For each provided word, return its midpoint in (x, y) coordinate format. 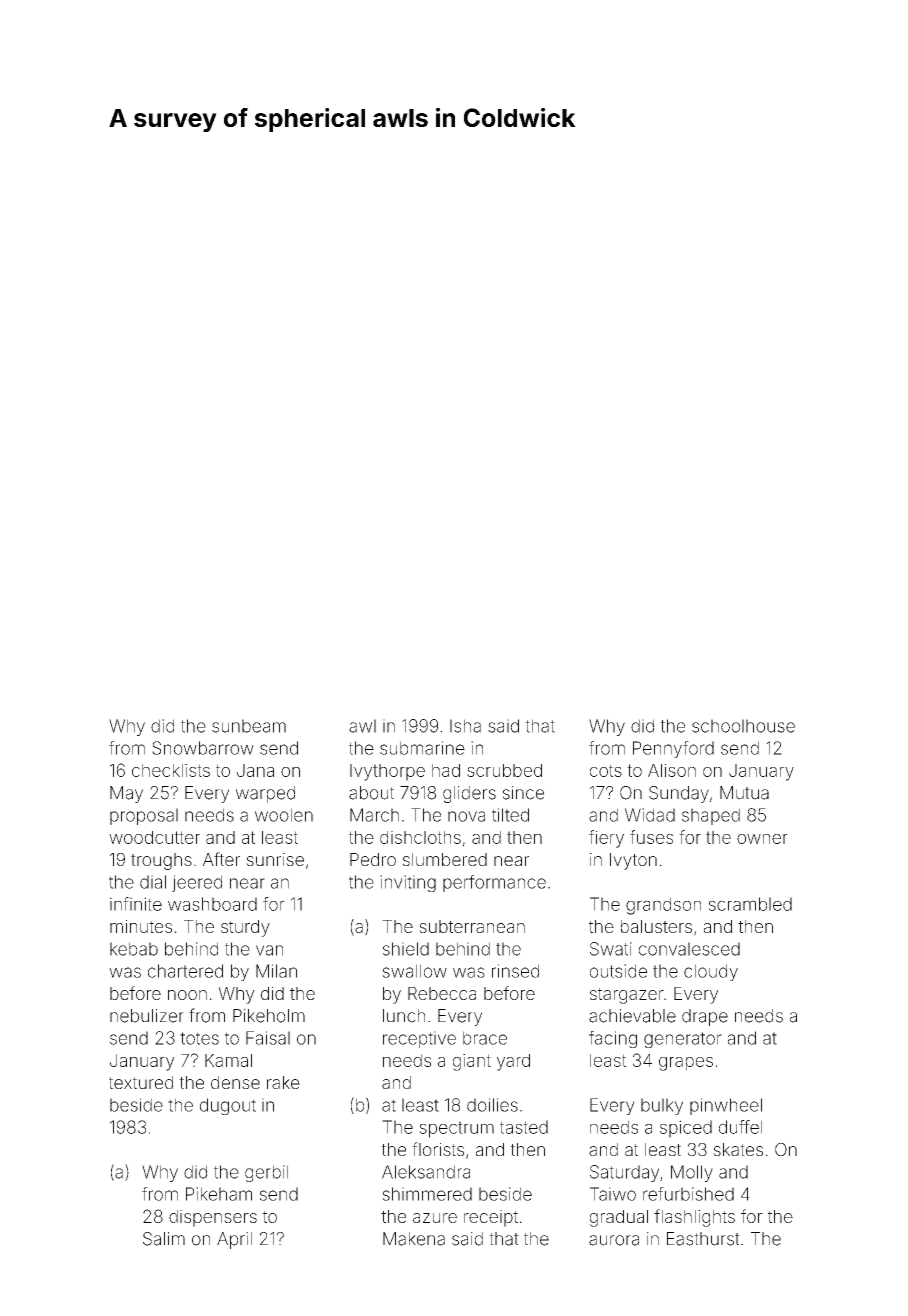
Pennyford (673, 749)
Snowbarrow (203, 748)
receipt (491, 1218)
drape (705, 1017)
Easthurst (703, 1239)
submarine (422, 748)
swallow (414, 971)
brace (485, 1038)
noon (187, 995)
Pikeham (219, 1194)
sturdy (245, 928)
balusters (656, 926)
